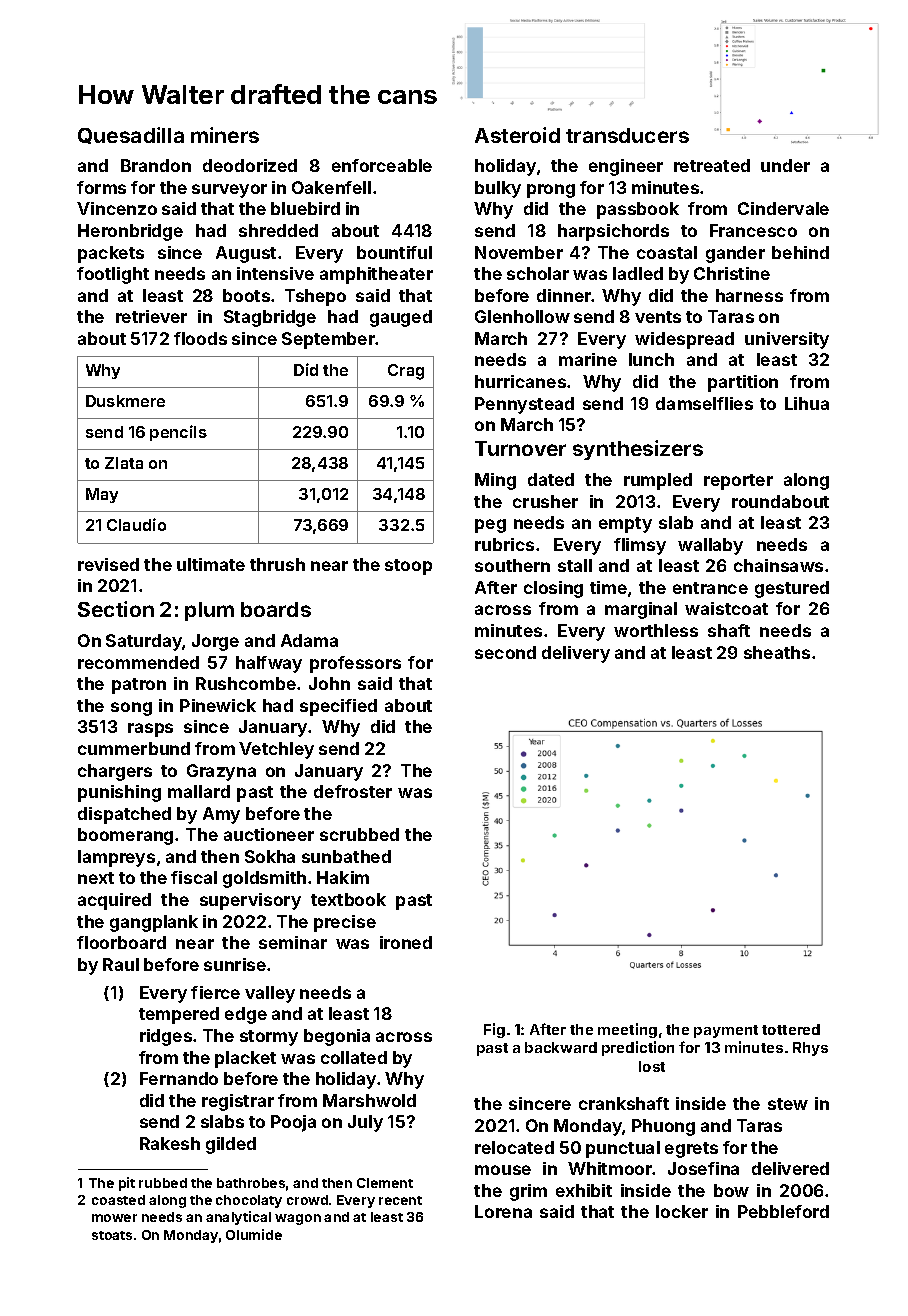 This image has width=908, height=1316. Describe the element at coordinates (225, 135) in the image. I see `miners` at that location.
